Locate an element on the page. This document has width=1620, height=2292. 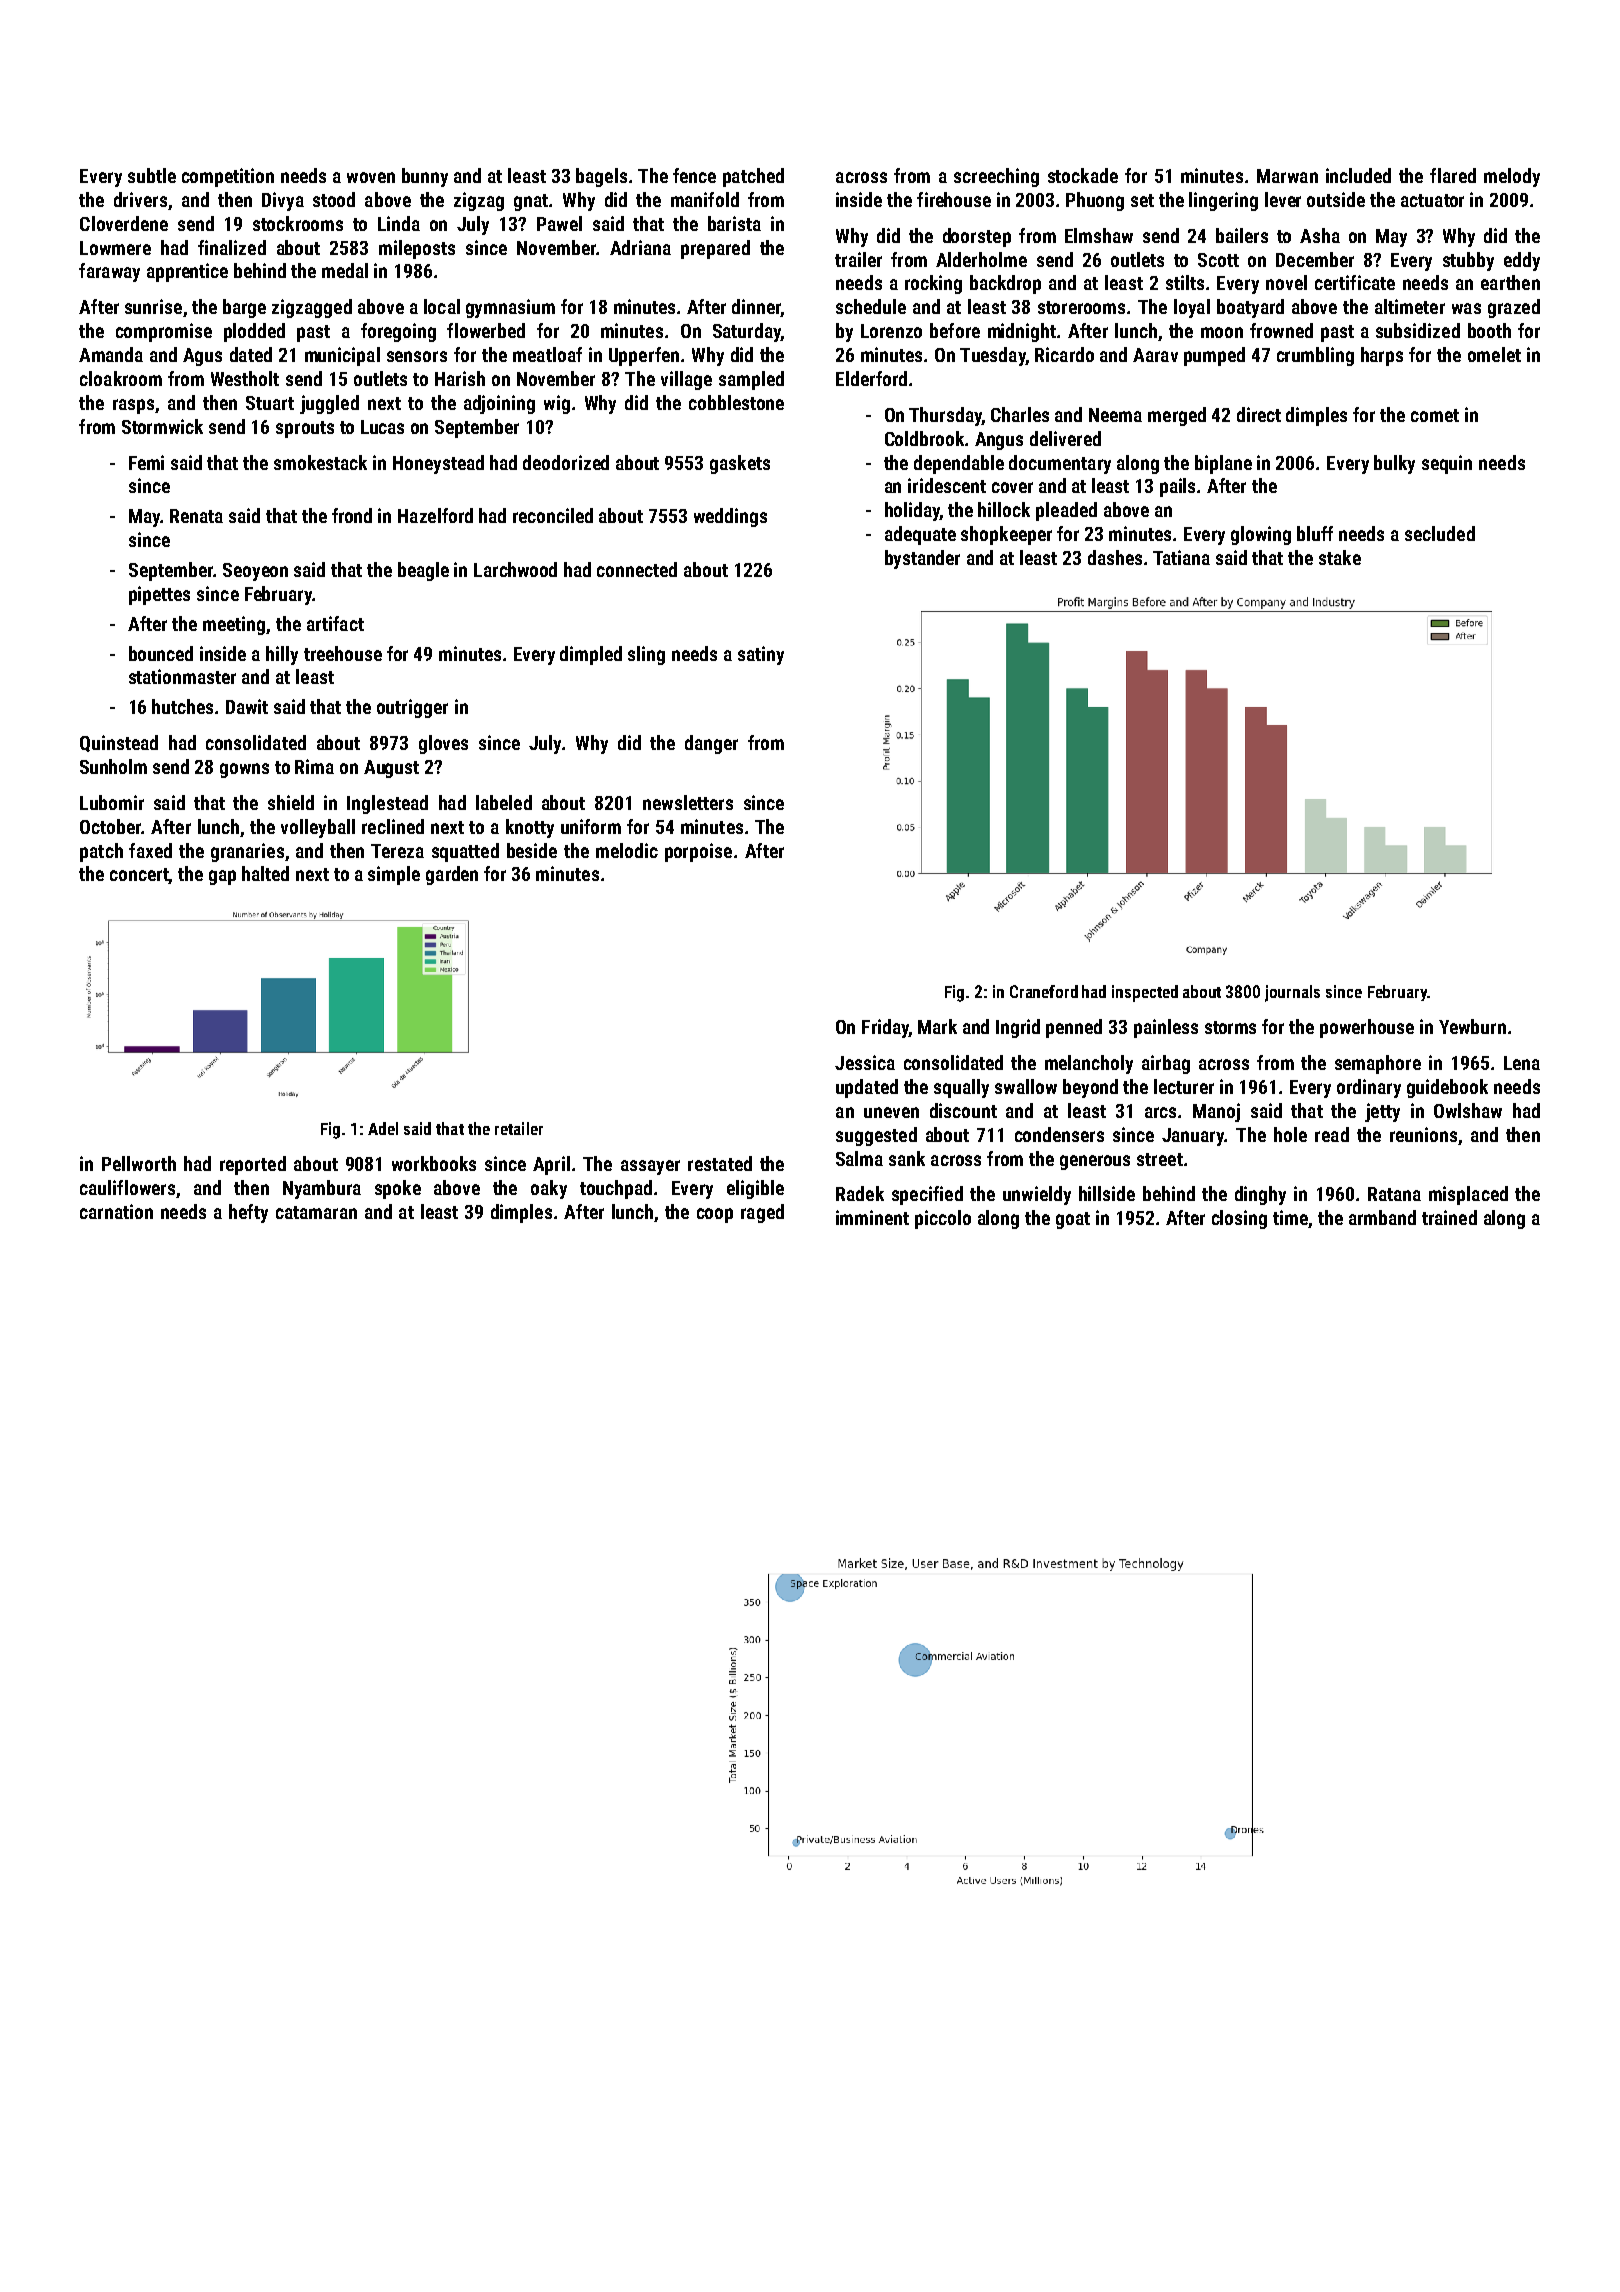
deodorized is located at coordinates (566, 462).
